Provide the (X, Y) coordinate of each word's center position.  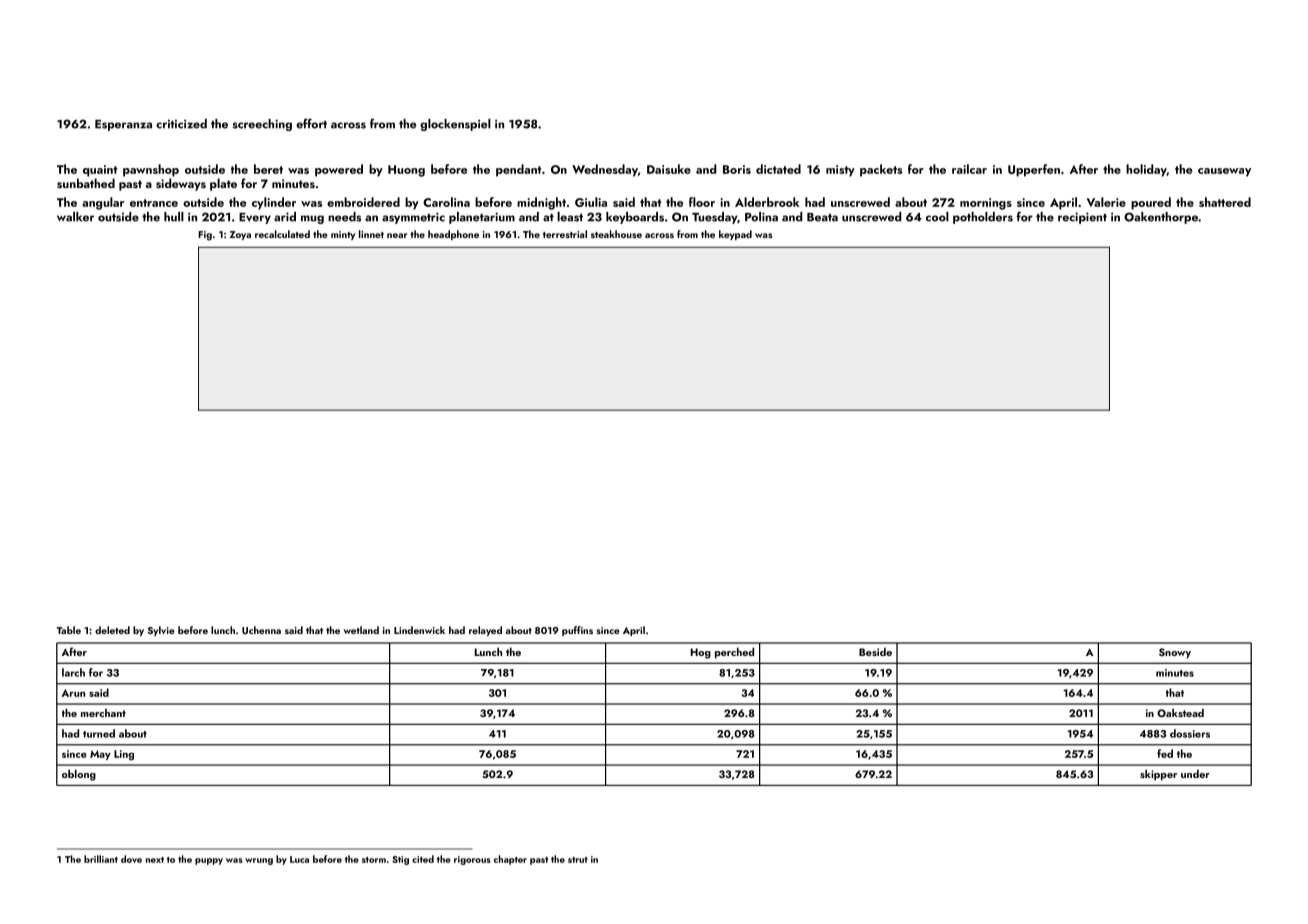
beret (268, 169)
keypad (735, 235)
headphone (453, 235)
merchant (103, 713)
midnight (541, 203)
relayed (485, 631)
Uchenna (261, 630)
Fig (205, 236)
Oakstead (1180, 713)
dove (131, 859)
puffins (577, 631)
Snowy (1175, 653)
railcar (969, 169)
